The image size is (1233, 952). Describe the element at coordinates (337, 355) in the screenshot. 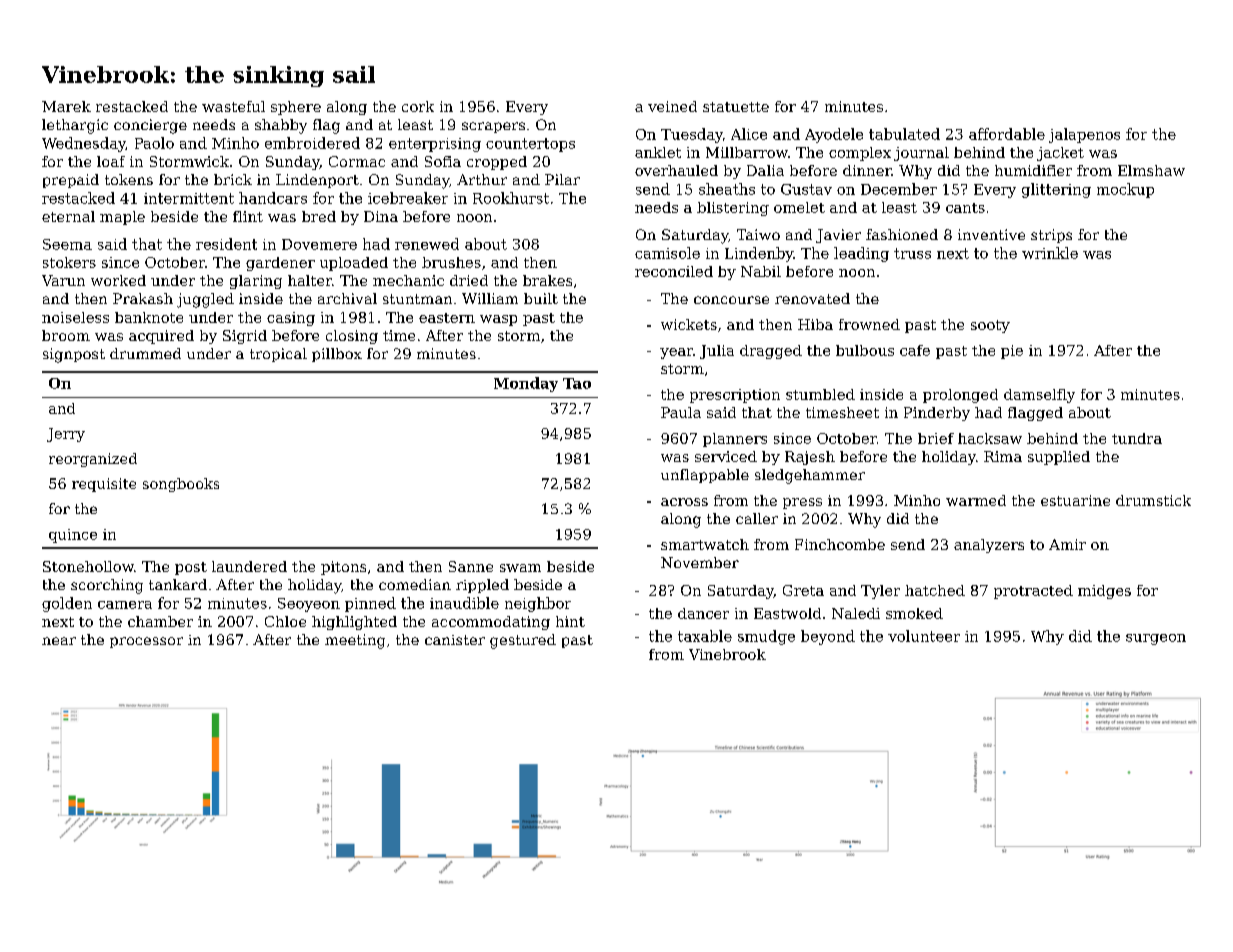

I see `pillbox` at that location.
